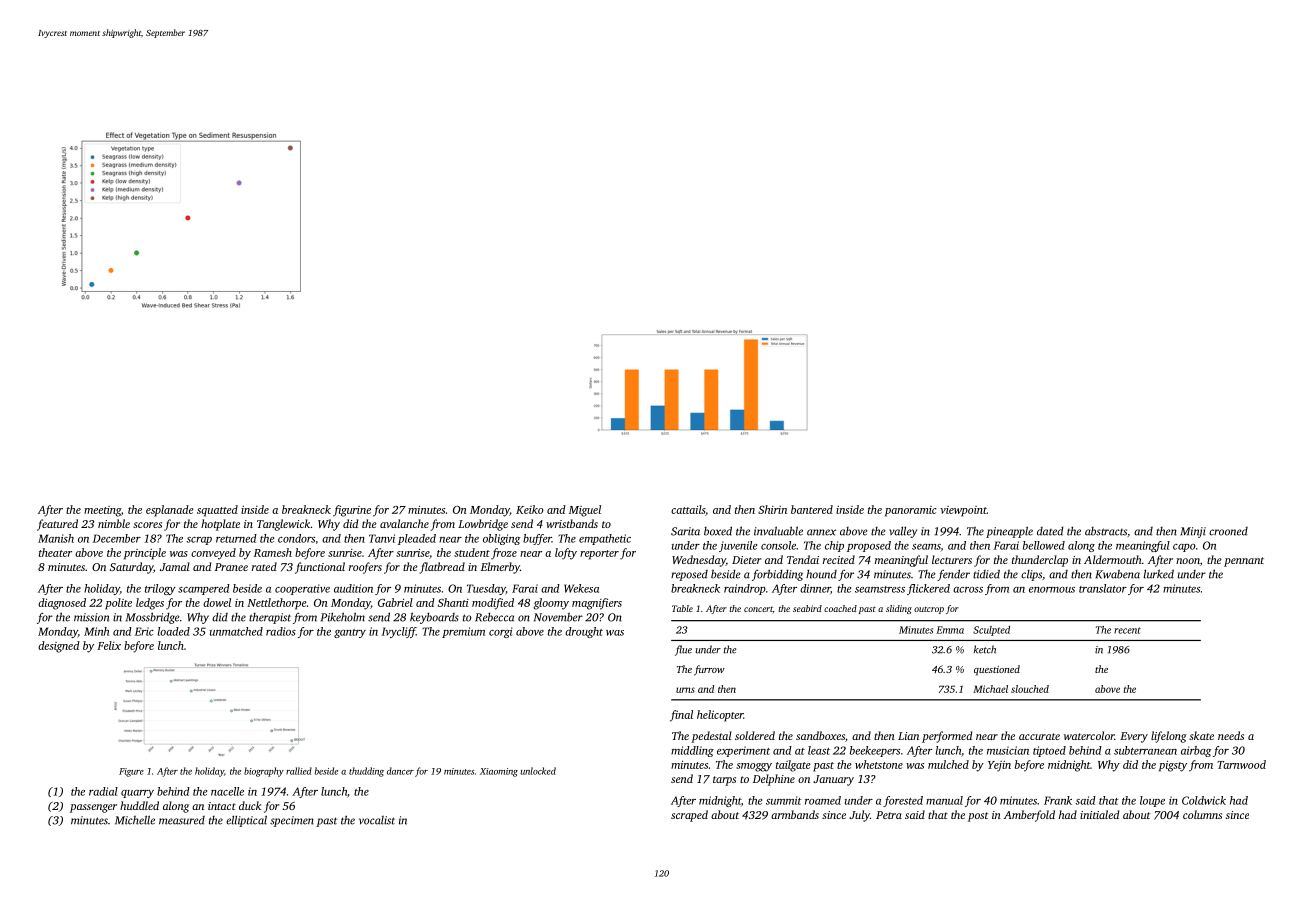  Describe the element at coordinates (1228, 531) in the screenshot. I see `crooned` at that location.
